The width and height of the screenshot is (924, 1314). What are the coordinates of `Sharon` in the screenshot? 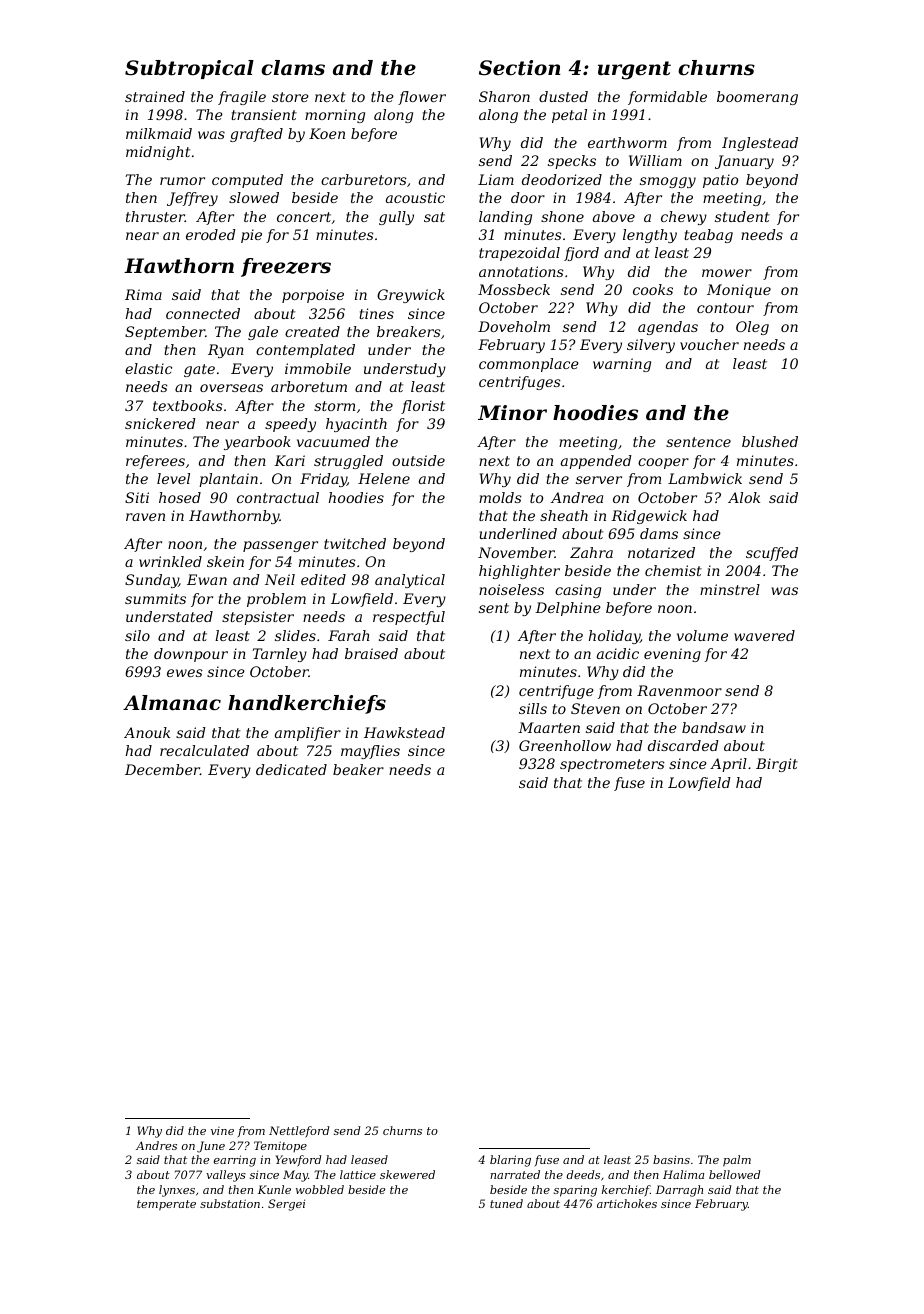 It's located at (504, 96).
